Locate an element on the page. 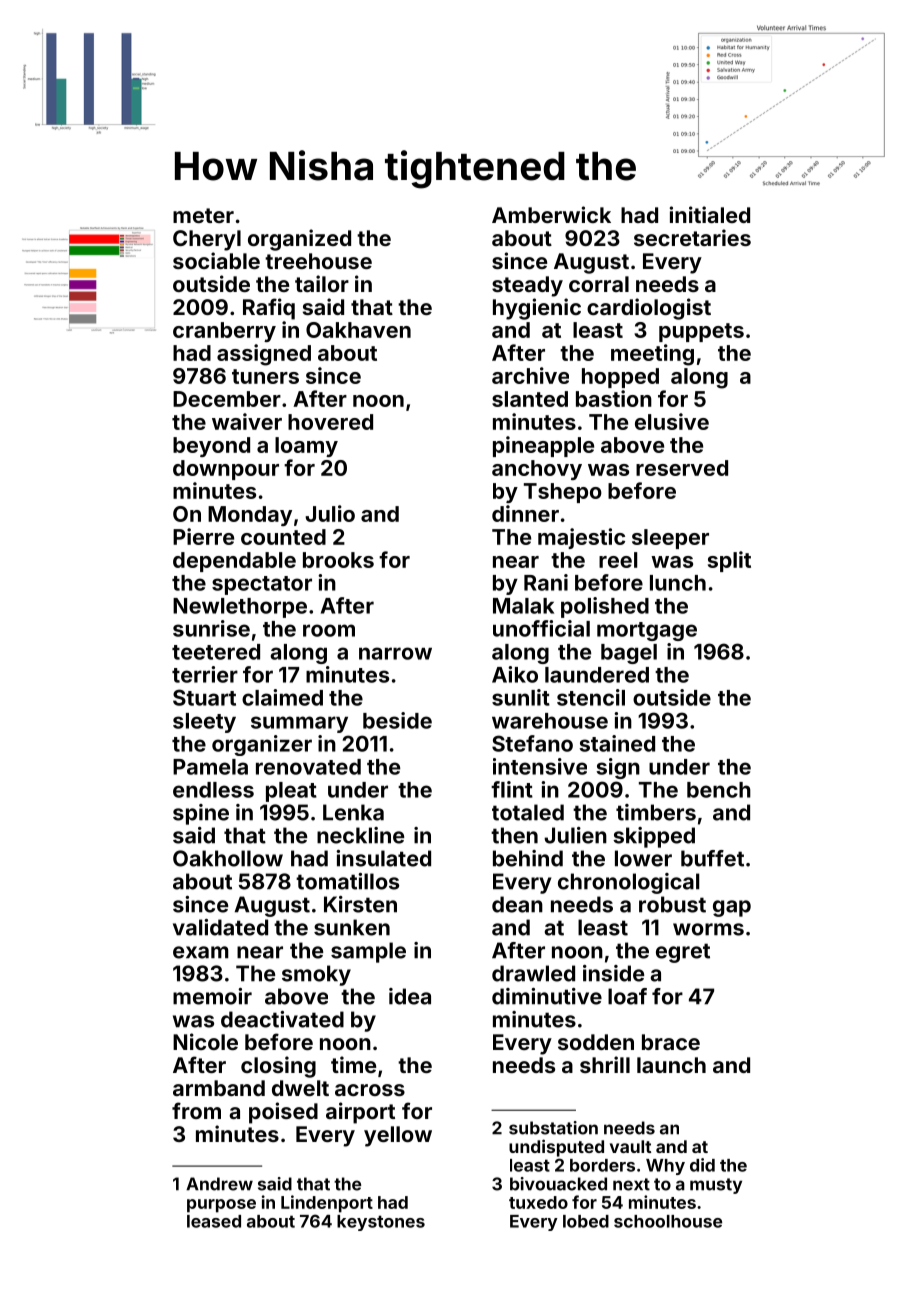  cranberry is located at coordinates (224, 332).
